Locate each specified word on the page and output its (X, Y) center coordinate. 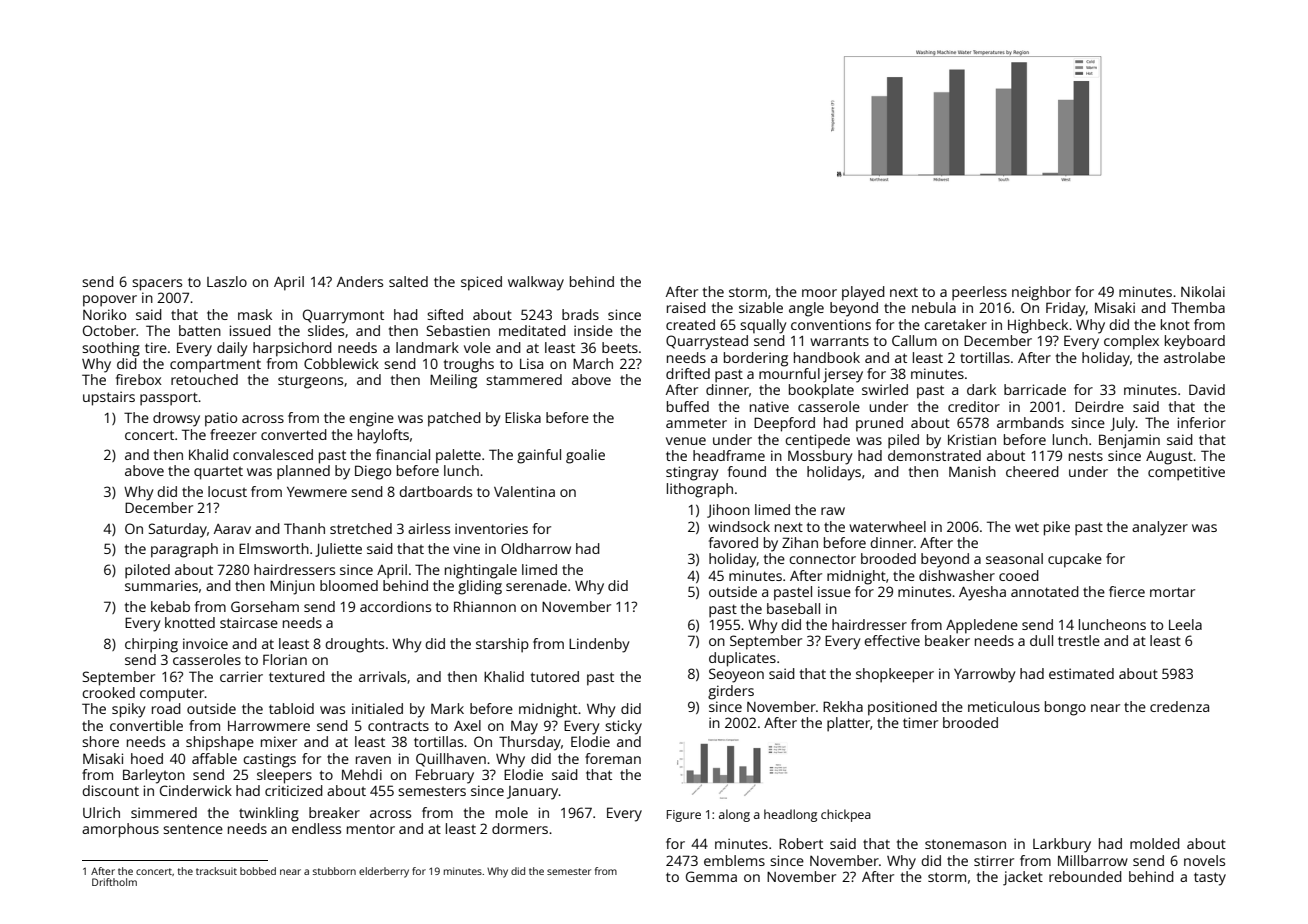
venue (686, 441)
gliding (480, 587)
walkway (536, 283)
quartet (218, 473)
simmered (164, 812)
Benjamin (1129, 441)
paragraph (184, 550)
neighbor (1041, 293)
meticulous (1004, 706)
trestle (1079, 640)
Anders (360, 281)
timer (920, 722)
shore (100, 741)
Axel (467, 725)
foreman (613, 758)
